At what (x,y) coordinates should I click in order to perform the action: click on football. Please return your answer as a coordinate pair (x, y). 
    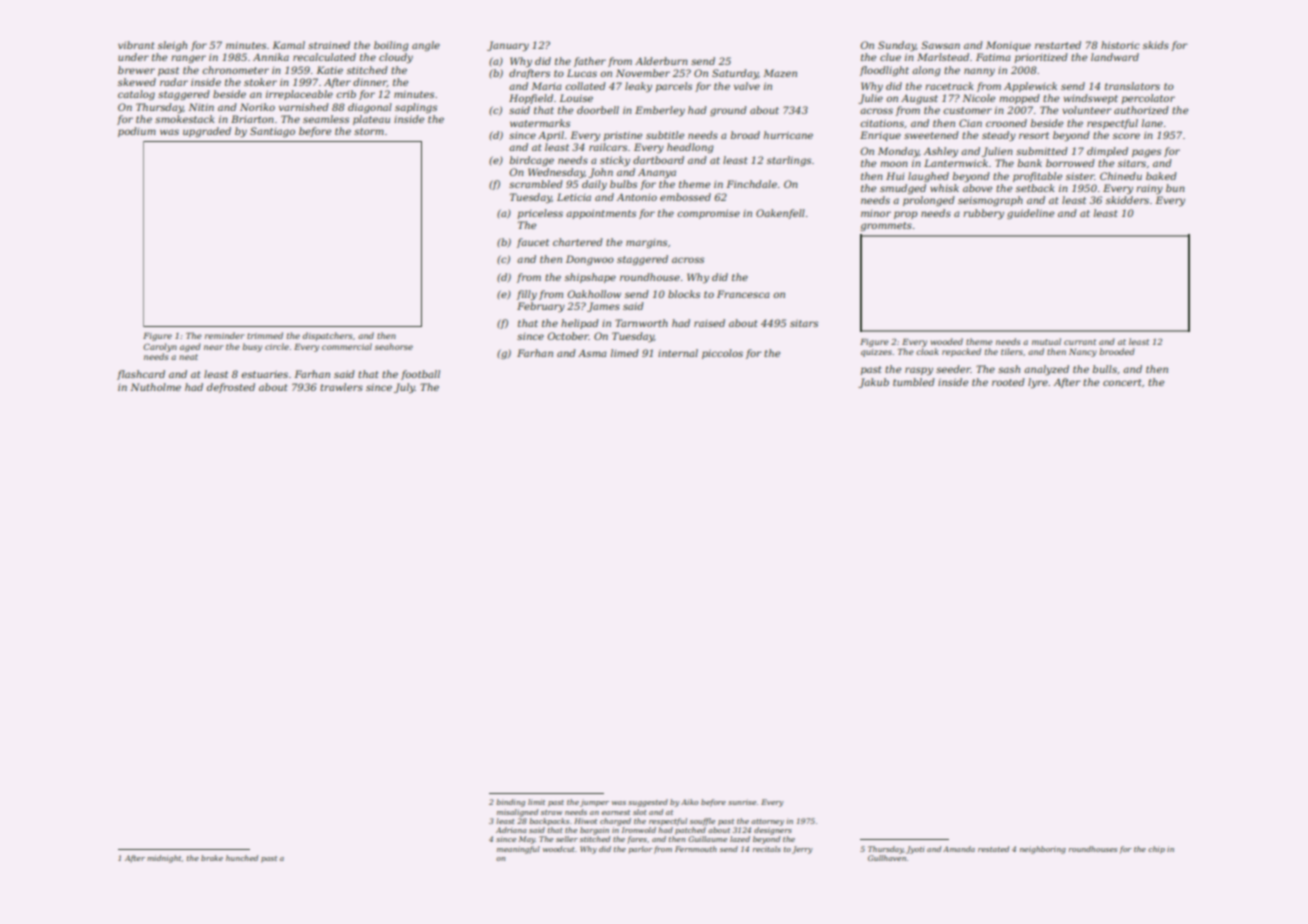
    Looking at the image, I should click on (420, 375).
